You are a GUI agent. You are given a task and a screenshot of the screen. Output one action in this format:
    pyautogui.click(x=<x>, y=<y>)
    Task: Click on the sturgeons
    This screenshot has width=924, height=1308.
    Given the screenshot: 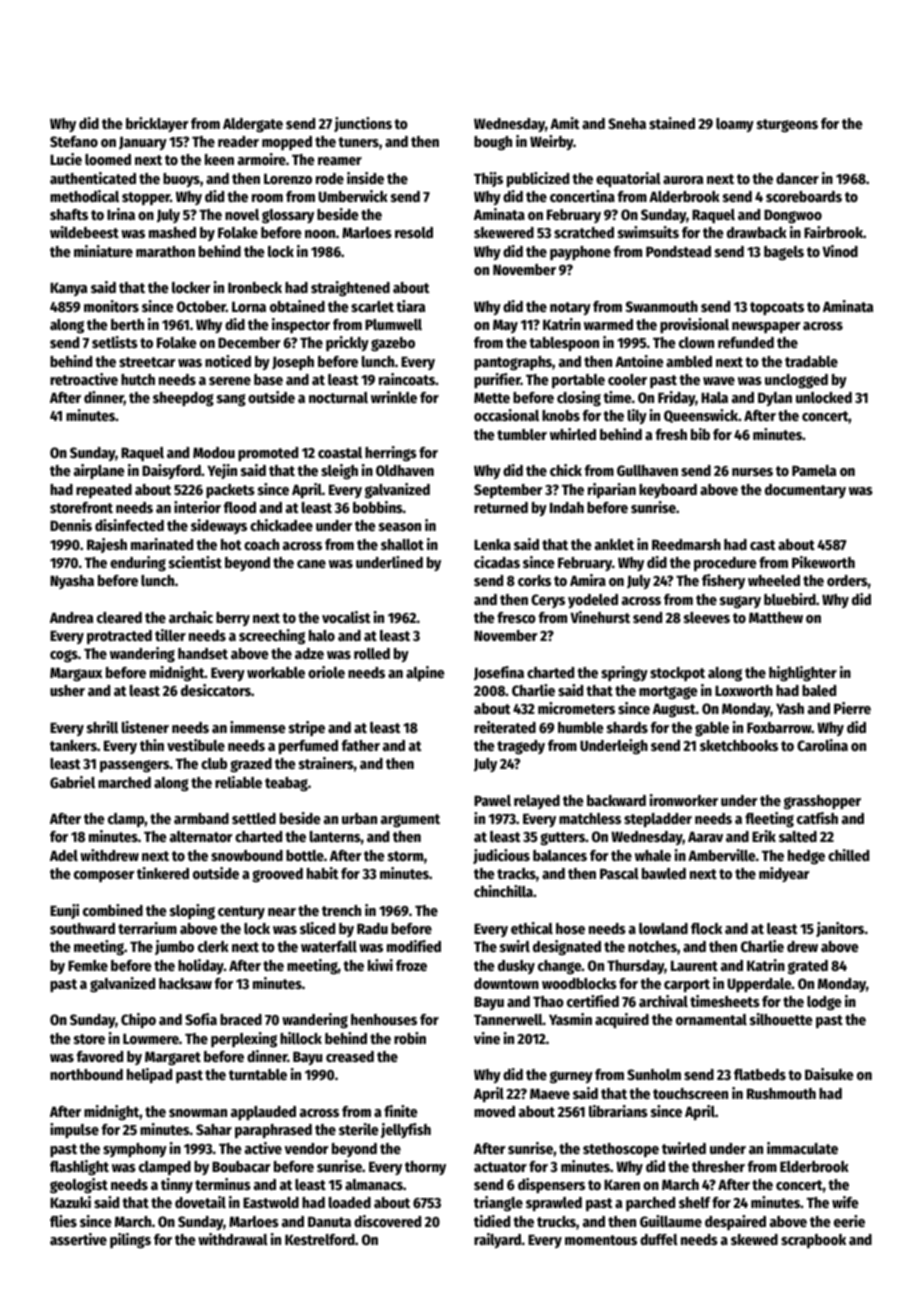 What is the action you would take?
    pyautogui.click(x=787, y=126)
